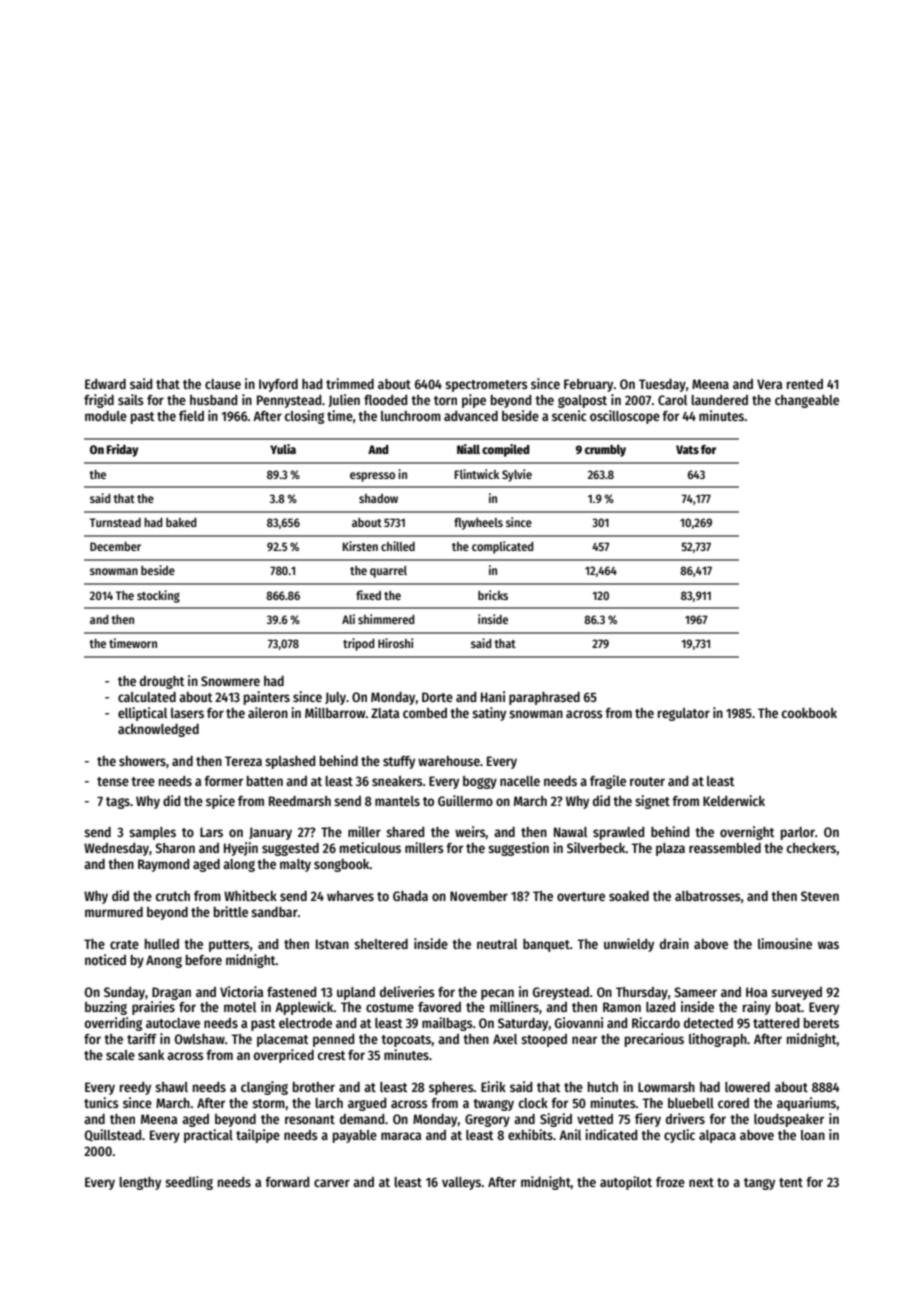  I want to click on wharves, so click(350, 896).
